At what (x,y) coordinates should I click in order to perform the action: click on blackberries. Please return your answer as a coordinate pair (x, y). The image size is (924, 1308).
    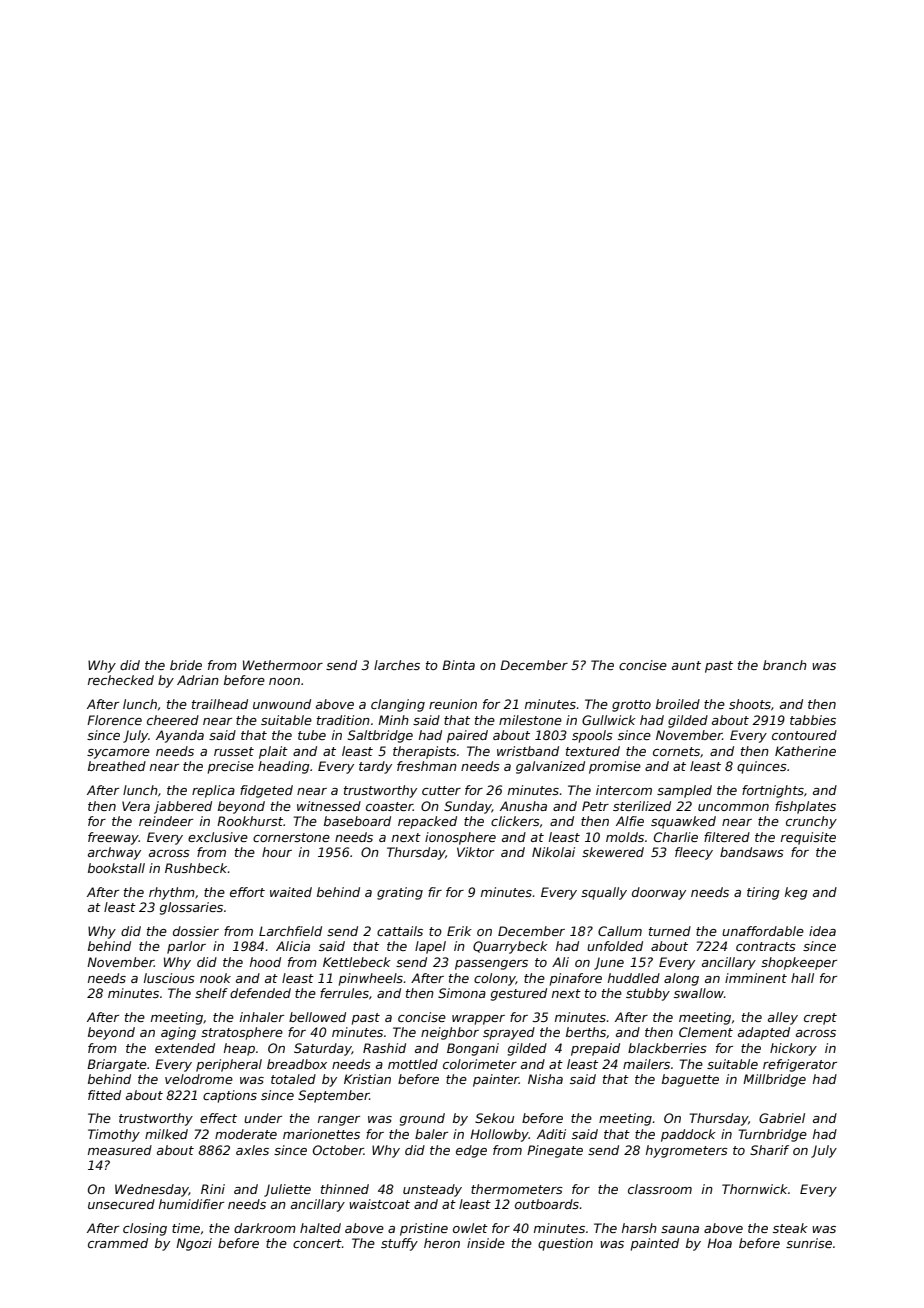
    Looking at the image, I should click on (667, 1048).
